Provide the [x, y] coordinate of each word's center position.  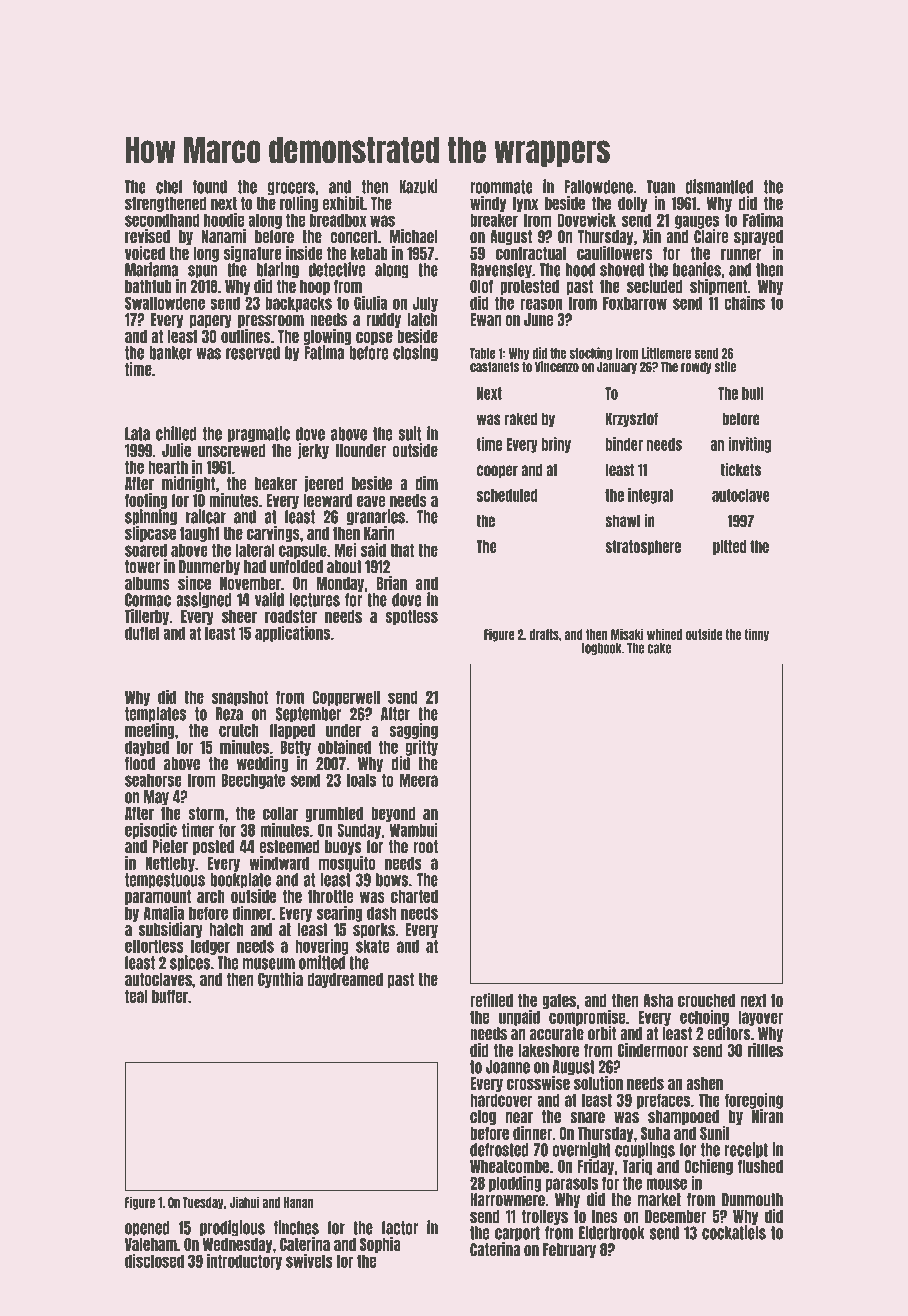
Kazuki [418, 186]
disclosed [154, 1260]
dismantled [719, 186]
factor [400, 1228]
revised [147, 236]
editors [729, 1033]
